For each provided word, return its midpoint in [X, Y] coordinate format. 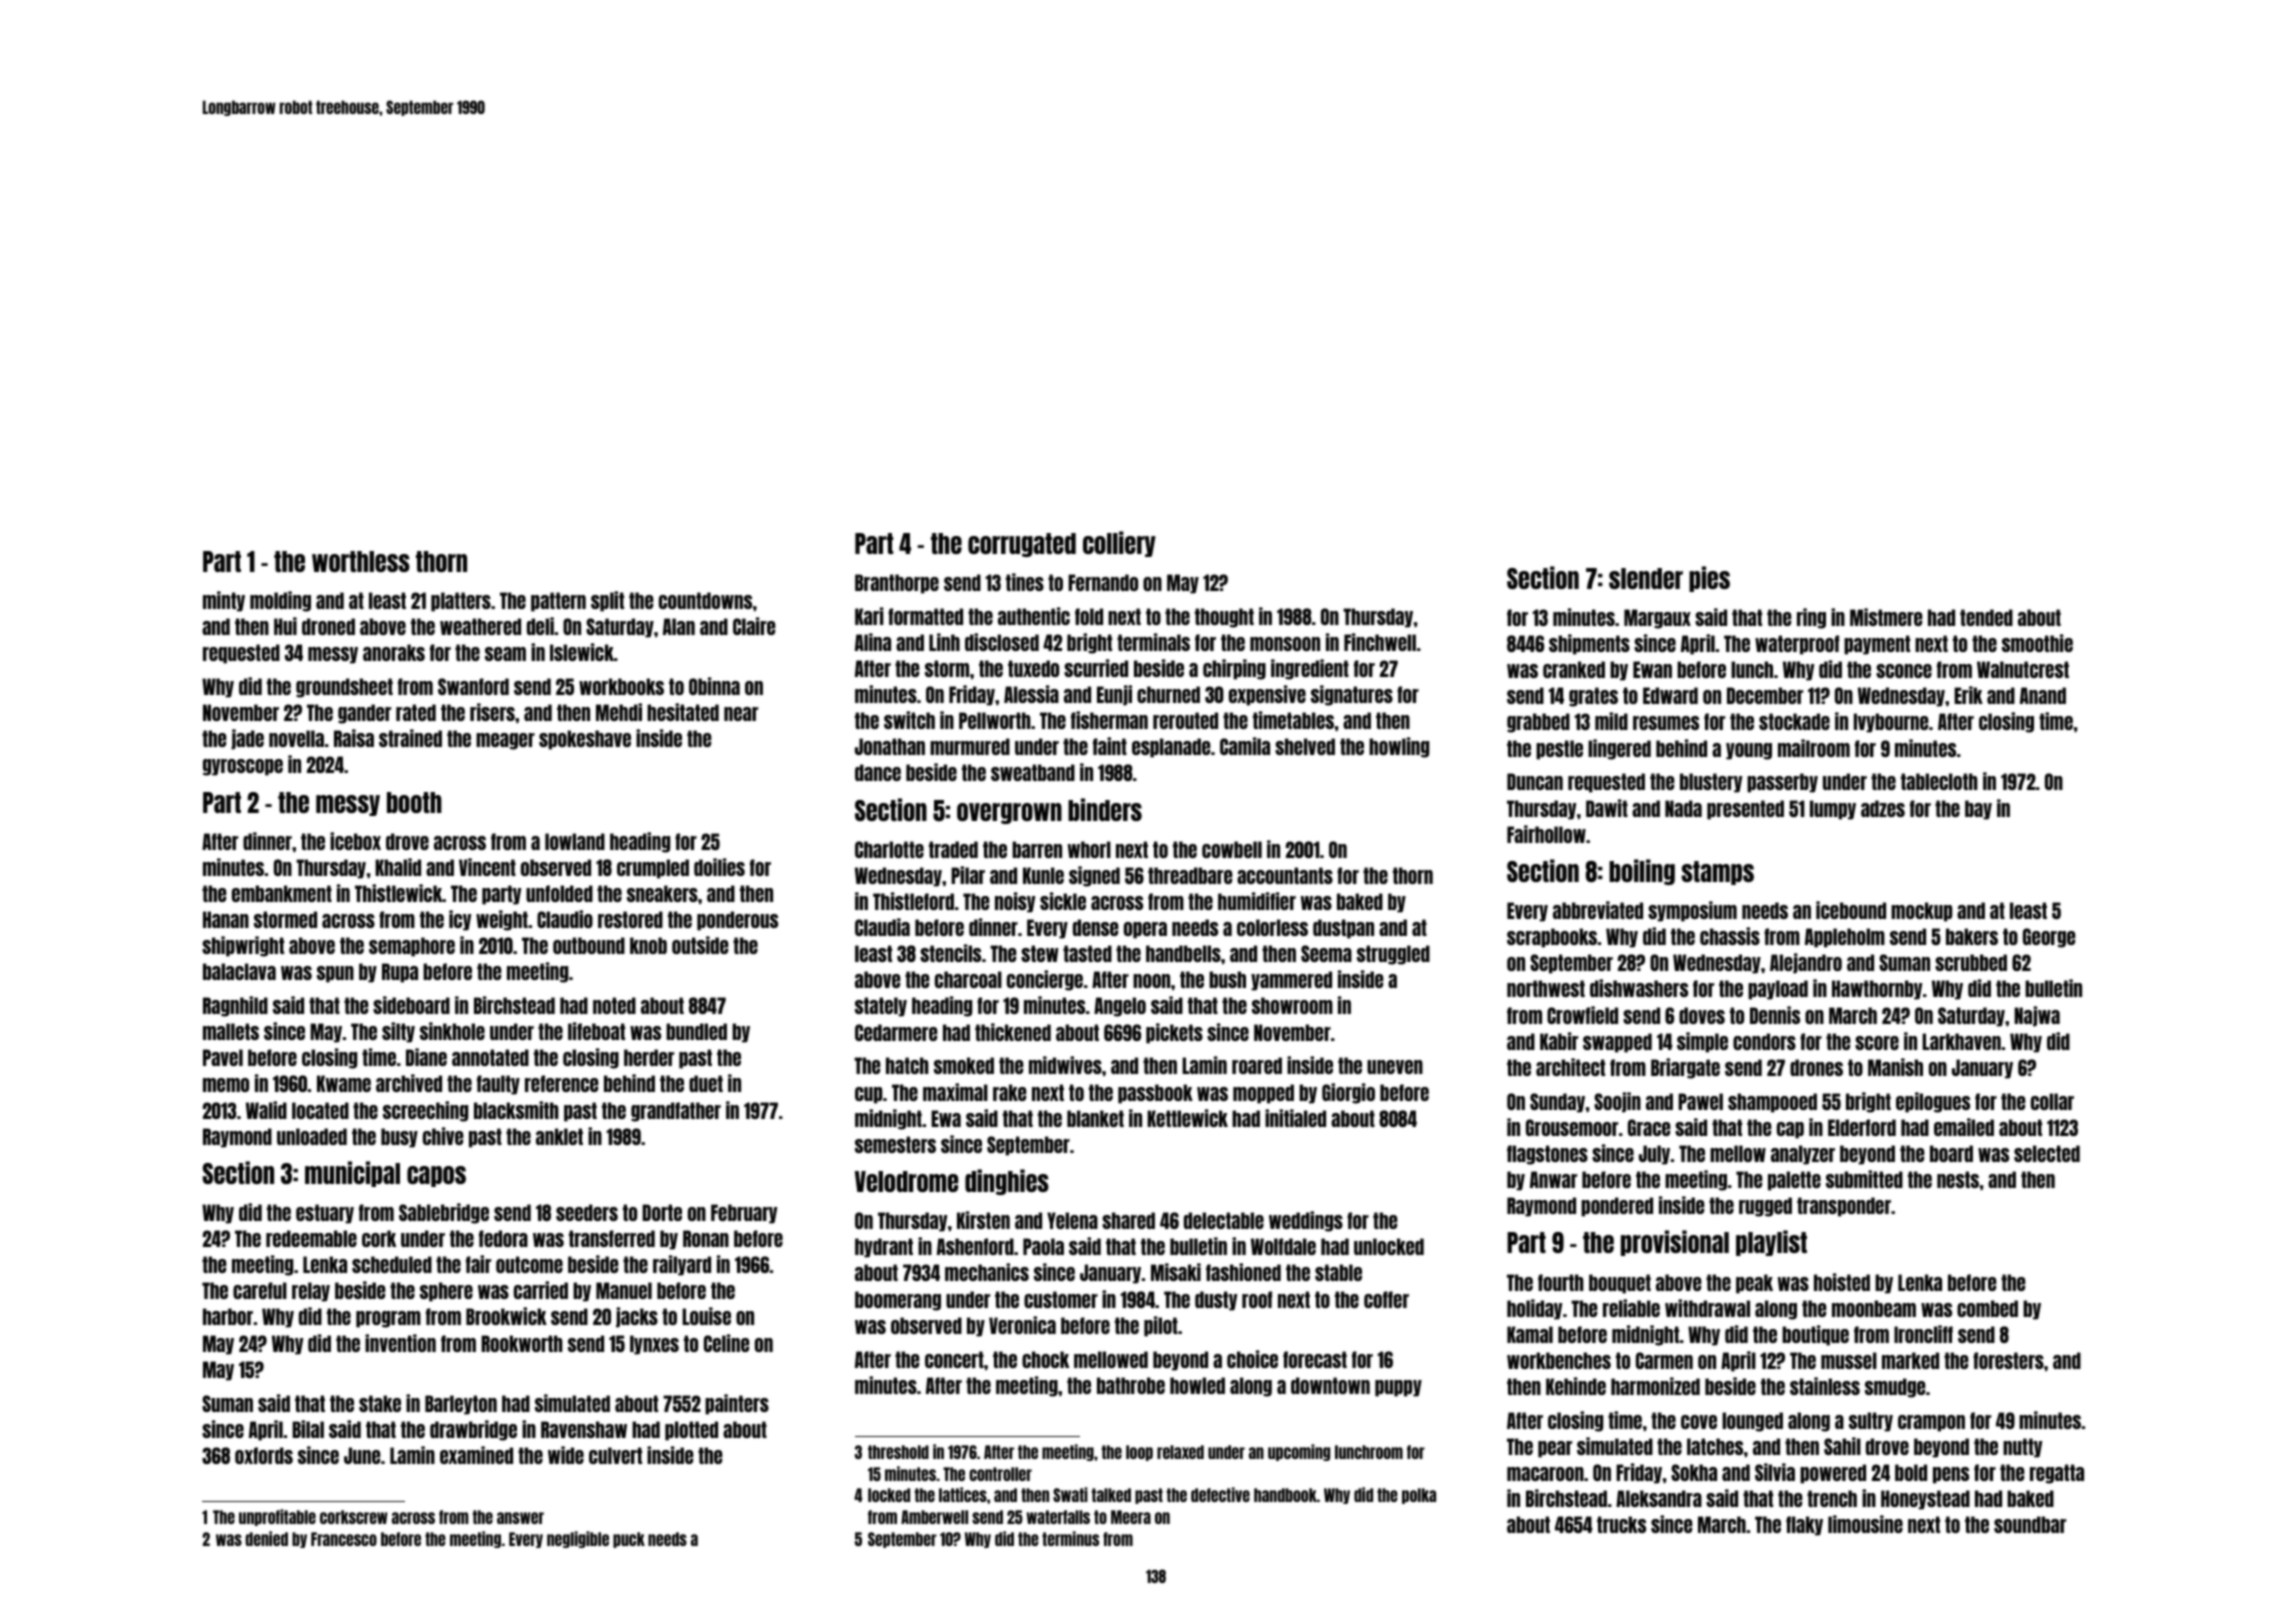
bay [1978, 810]
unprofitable [277, 1517]
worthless [361, 561]
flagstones [1547, 1155]
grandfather [676, 1112]
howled [1197, 1385]
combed [1987, 1308]
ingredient [1310, 669]
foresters [2008, 1360]
